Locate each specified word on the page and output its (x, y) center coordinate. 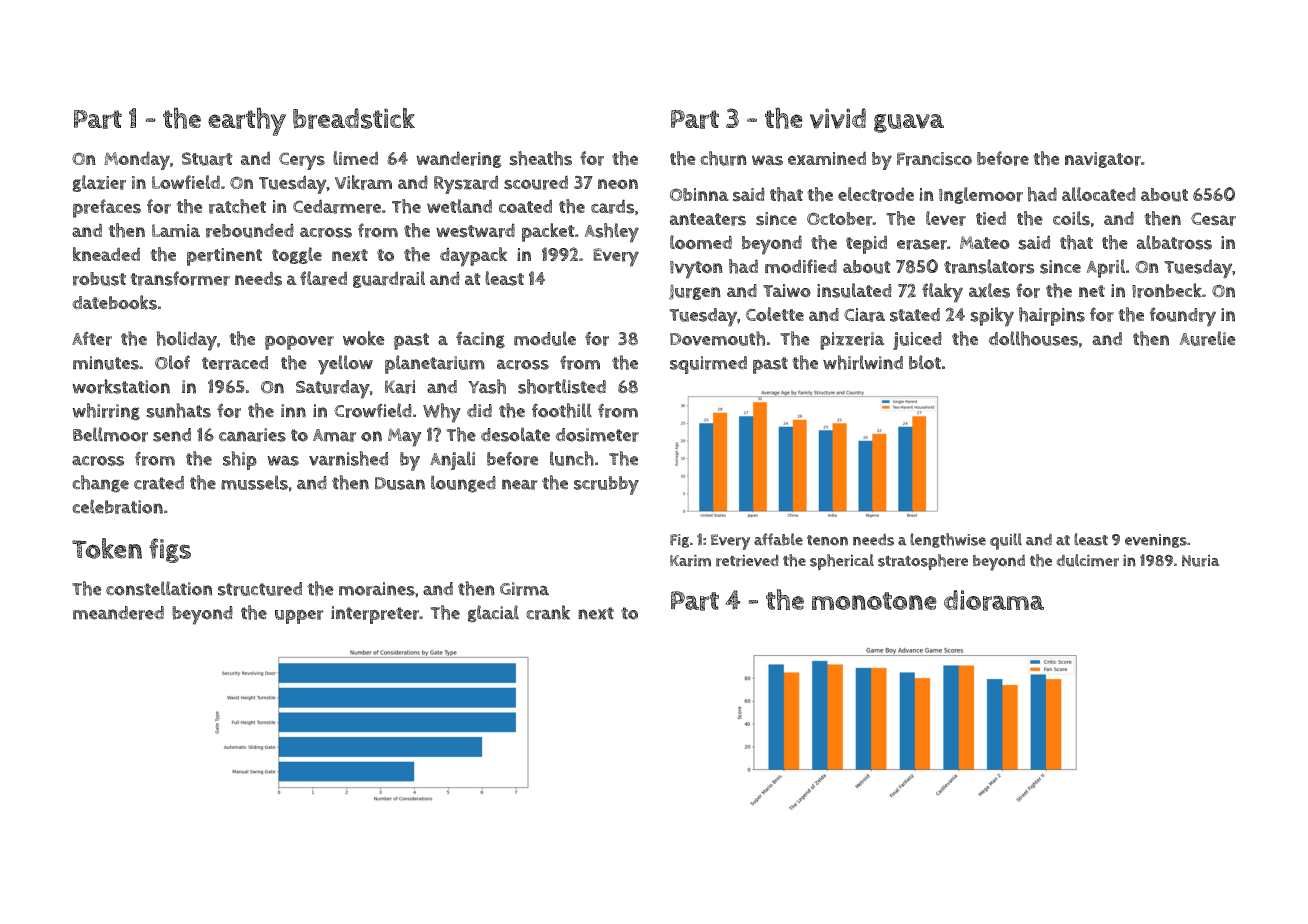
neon (618, 184)
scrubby (606, 485)
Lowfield (186, 182)
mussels (254, 482)
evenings (1156, 541)
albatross (1174, 242)
